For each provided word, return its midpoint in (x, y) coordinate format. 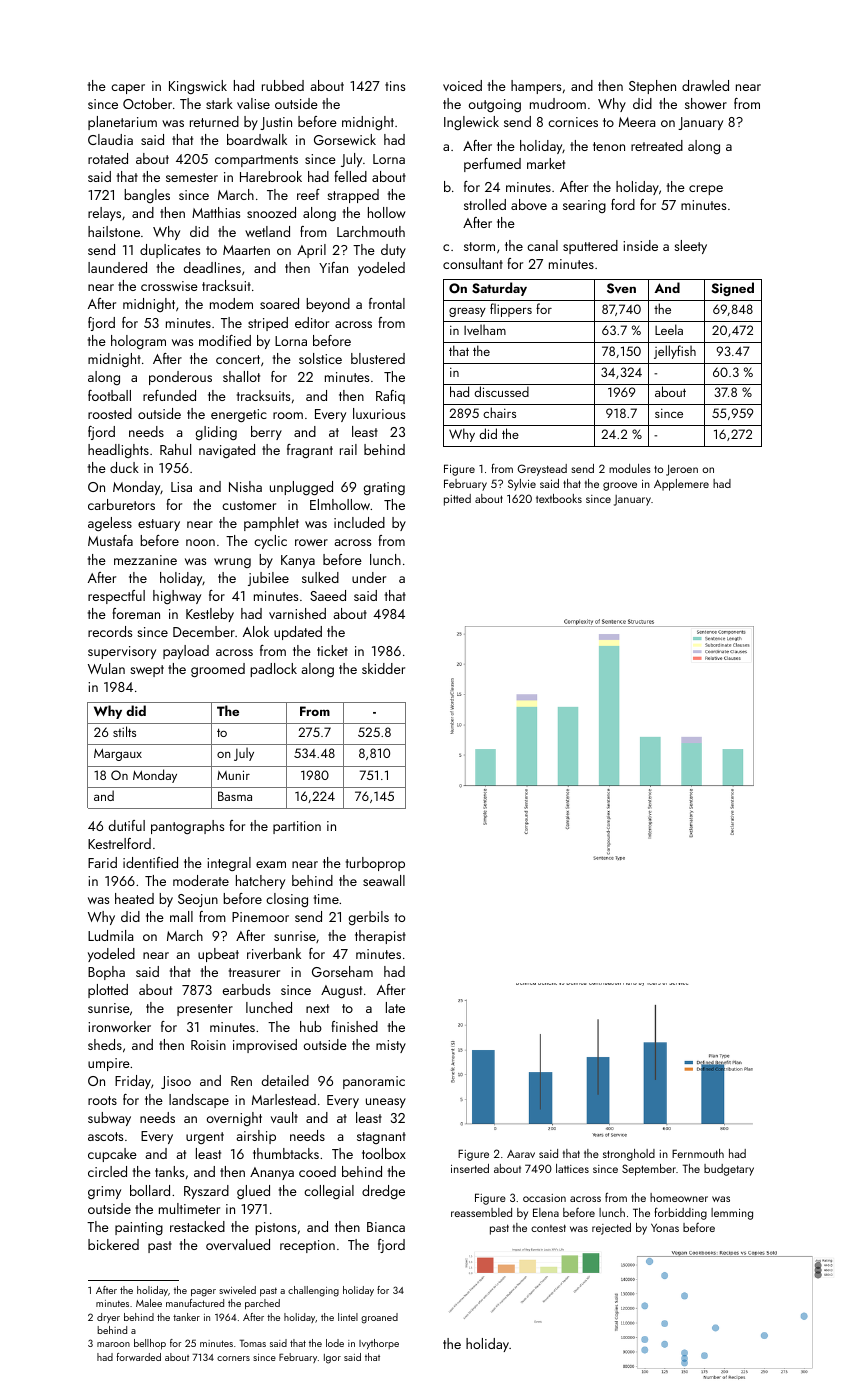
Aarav (521, 1154)
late (395, 1007)
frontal (387, 303)
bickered (113, 1244)
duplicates (170, 251)
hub (311, 1026)
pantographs (187, 827)
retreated (657, 145)
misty (391, 1046)
